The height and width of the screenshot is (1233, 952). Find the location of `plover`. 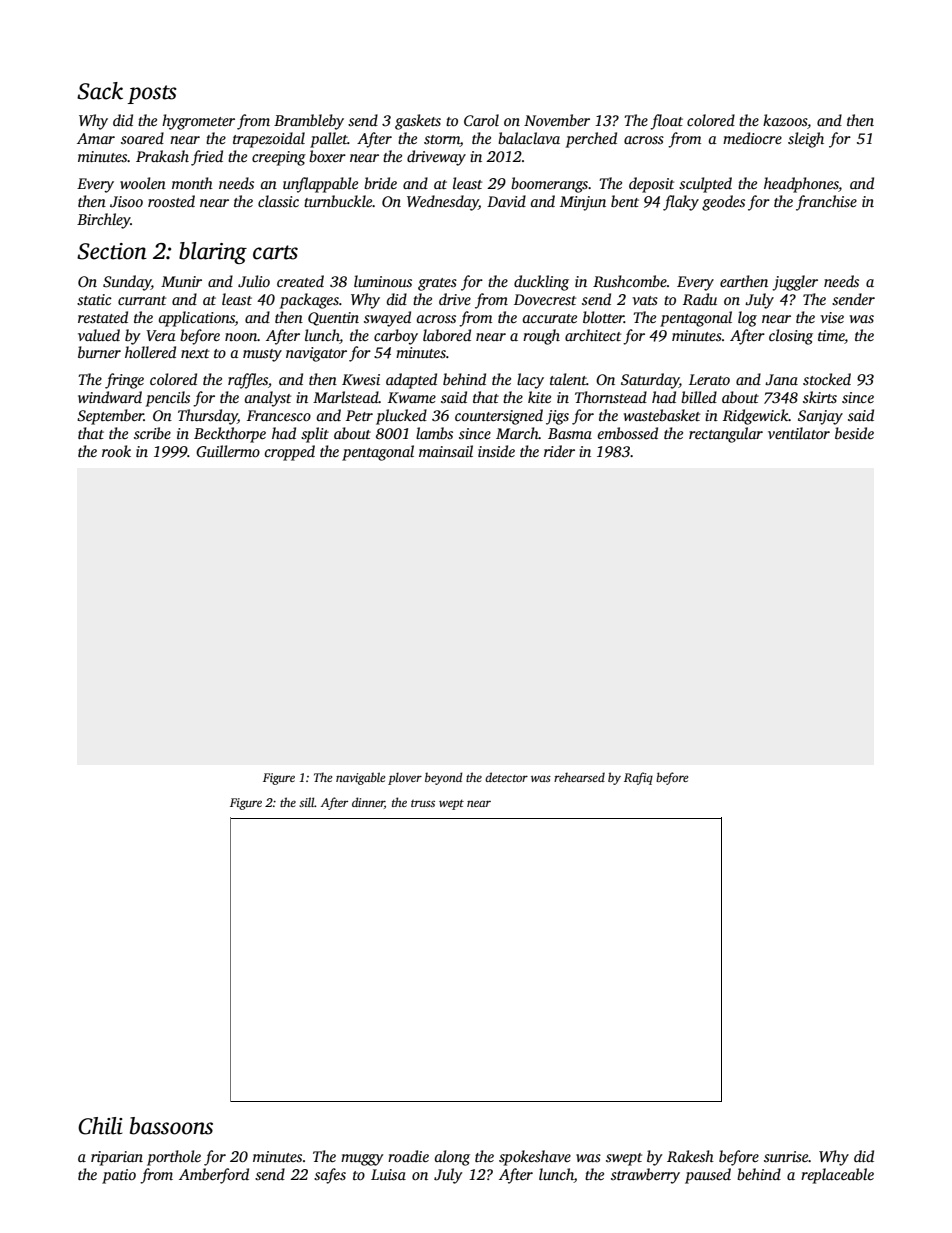

plover is located at coordinates (405, 778).
